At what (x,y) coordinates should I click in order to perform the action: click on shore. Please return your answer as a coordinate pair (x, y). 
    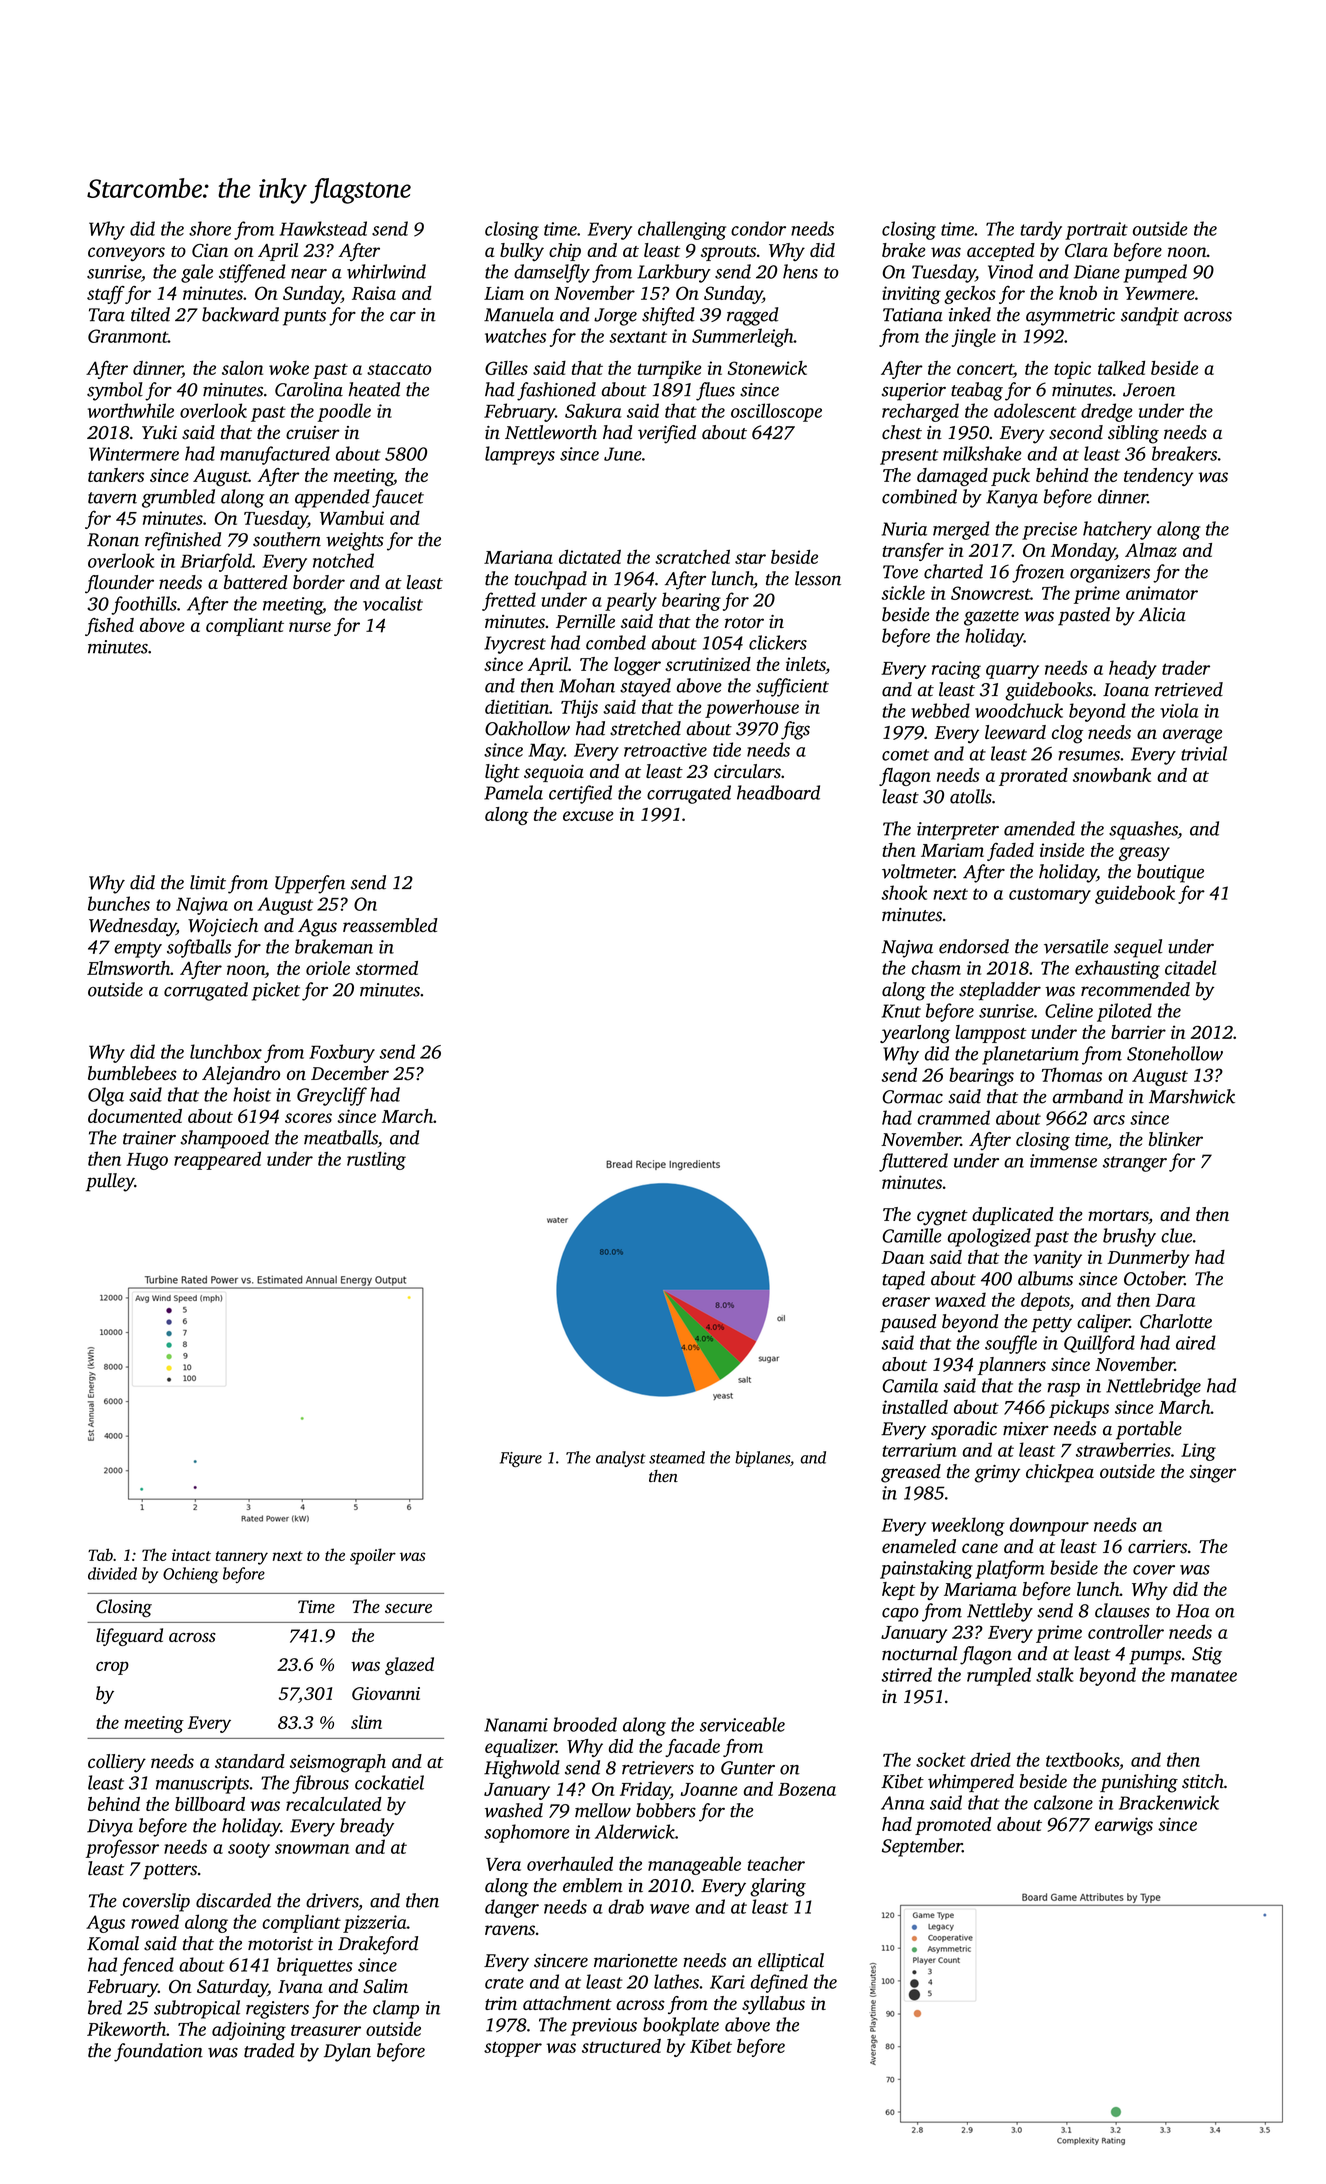
    Looking at the image, I should click on (210, 228).
